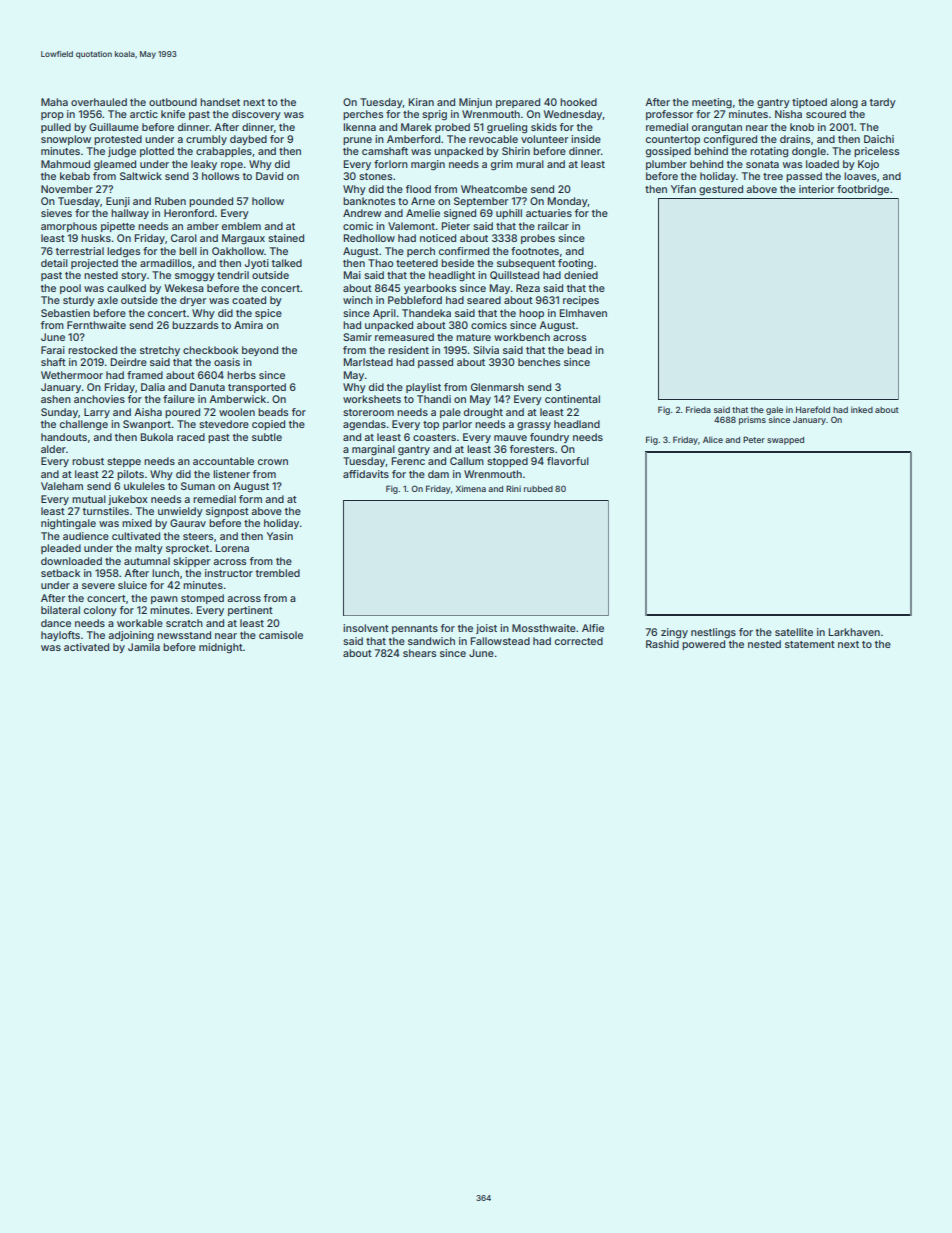 Image resolution: width=952 pixels, height=1233 pixels. I want to click on Kiran, so click(421, 102).
